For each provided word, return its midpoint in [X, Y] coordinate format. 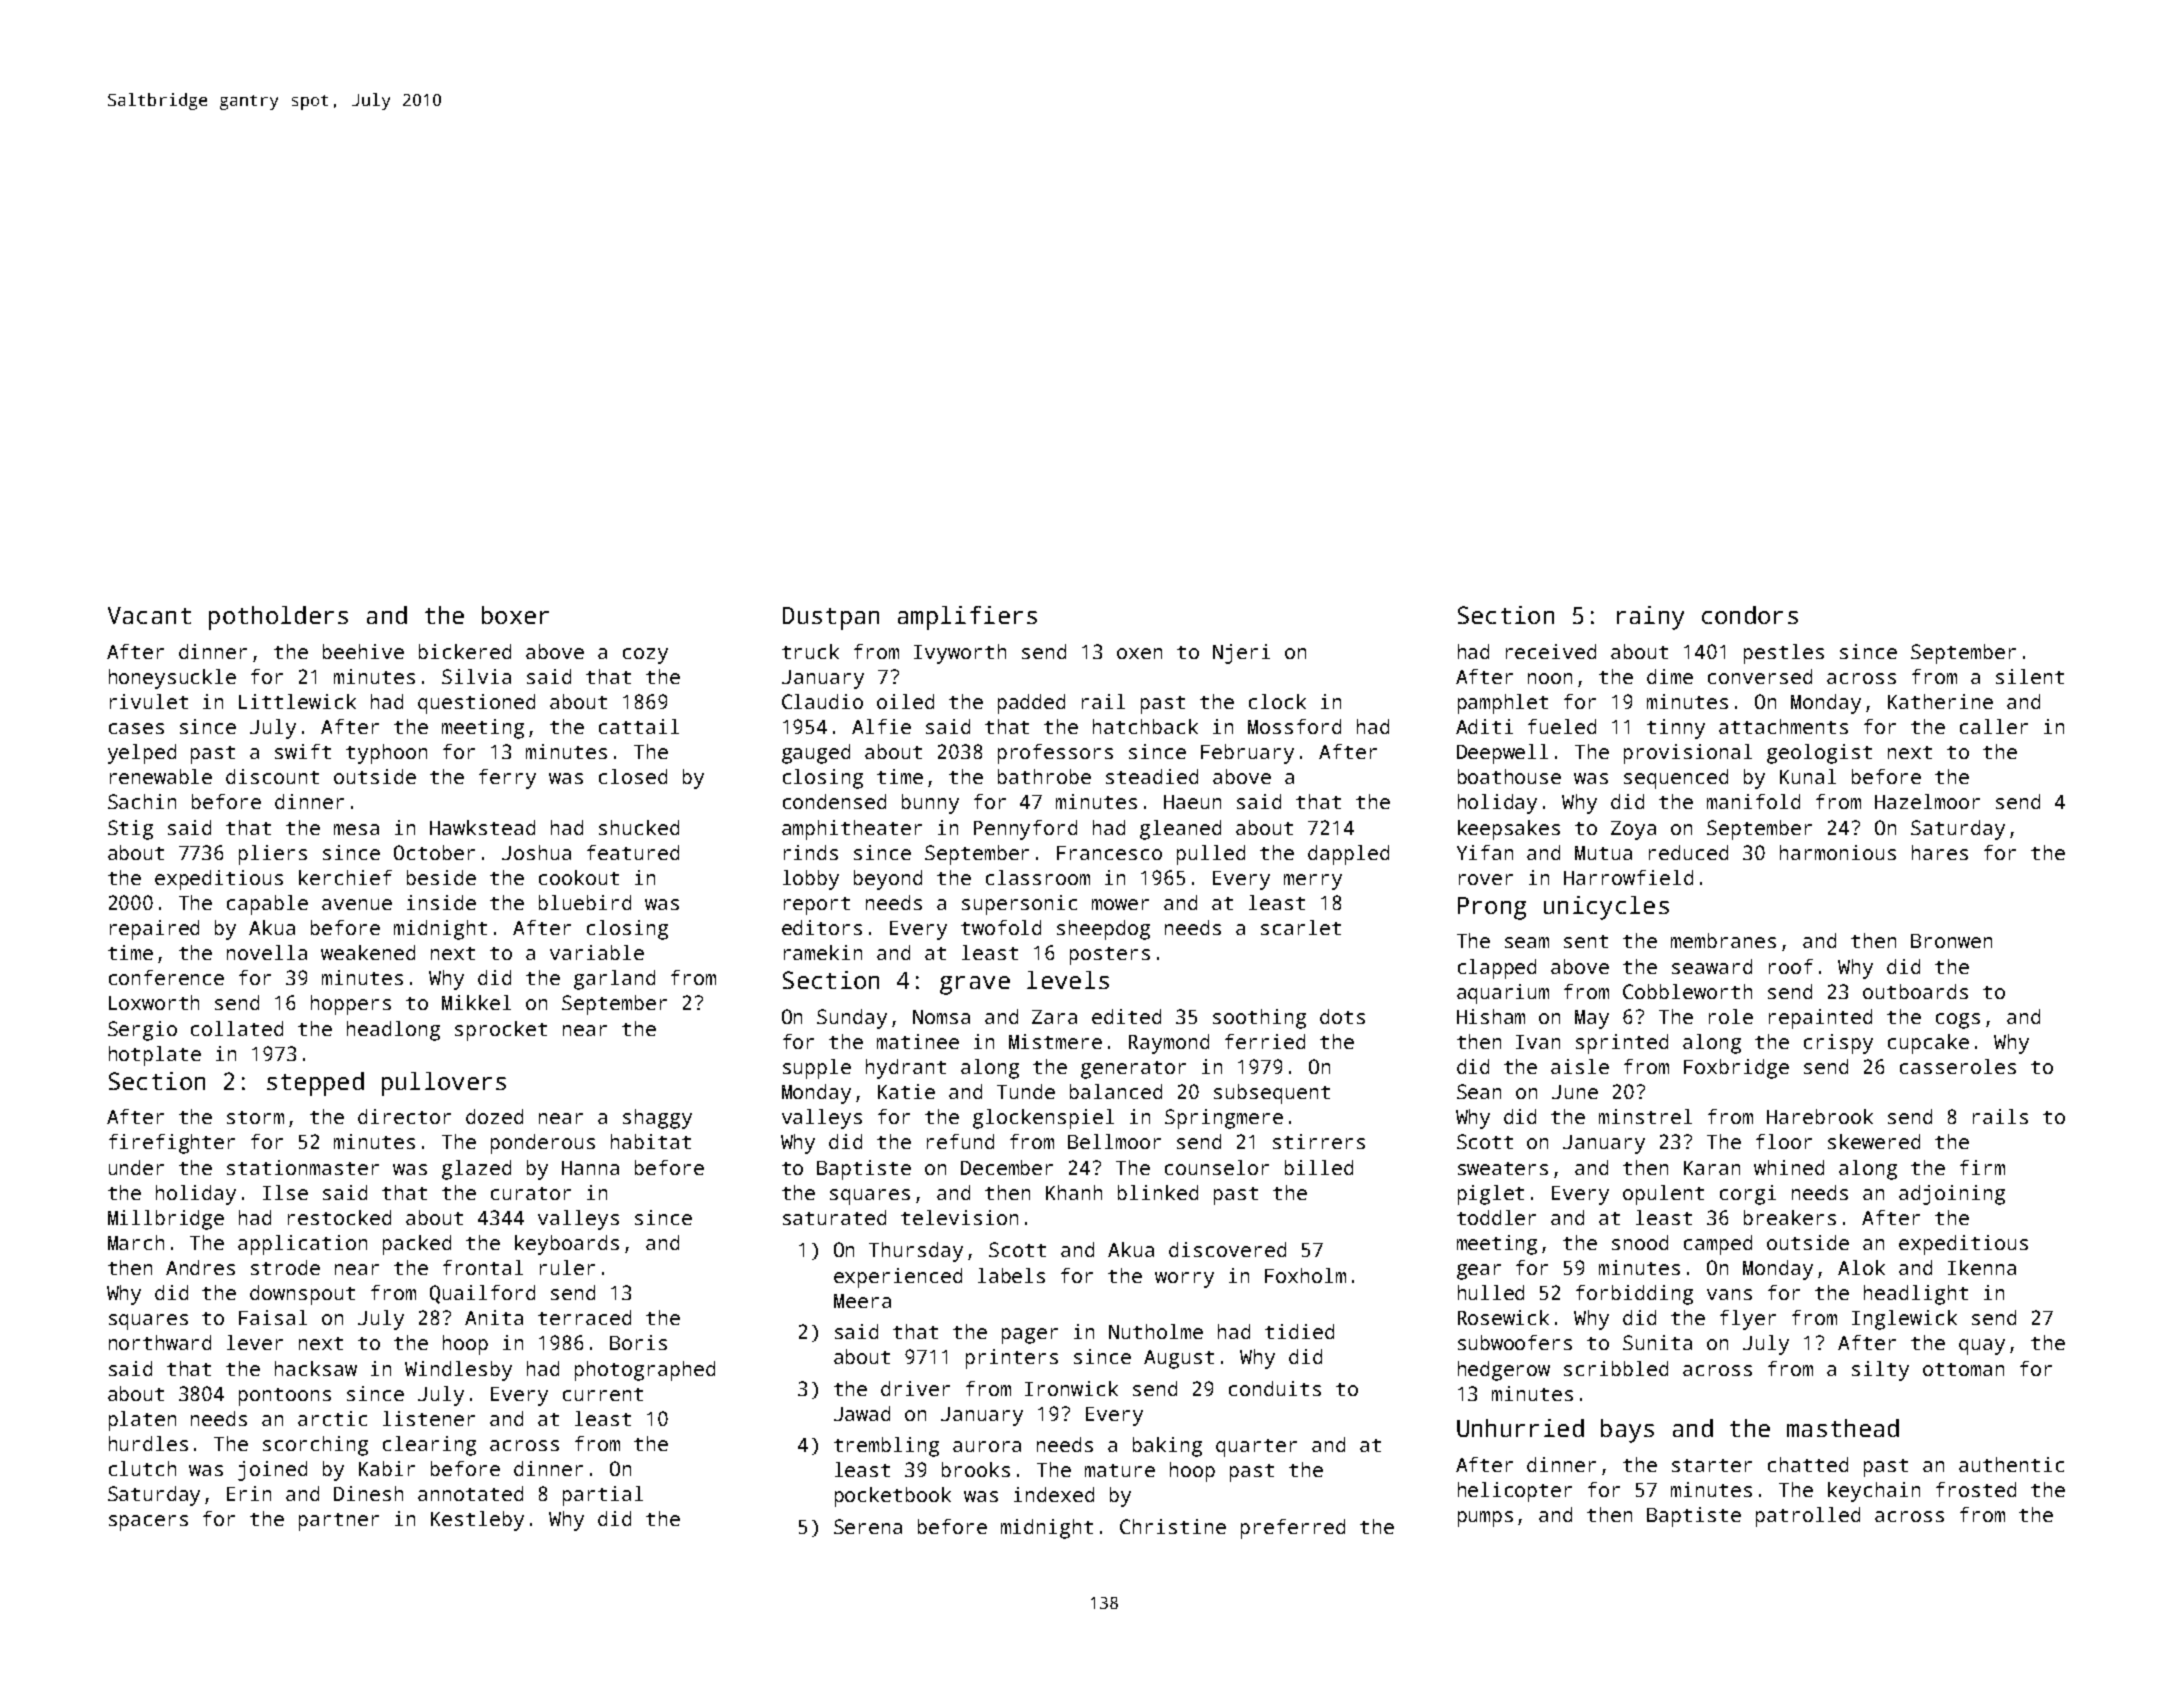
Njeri [1241, 654]
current [603, 1394]
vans [1729, 1294]
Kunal [1808, 776]
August [1179, 1359]
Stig [130, 830]
